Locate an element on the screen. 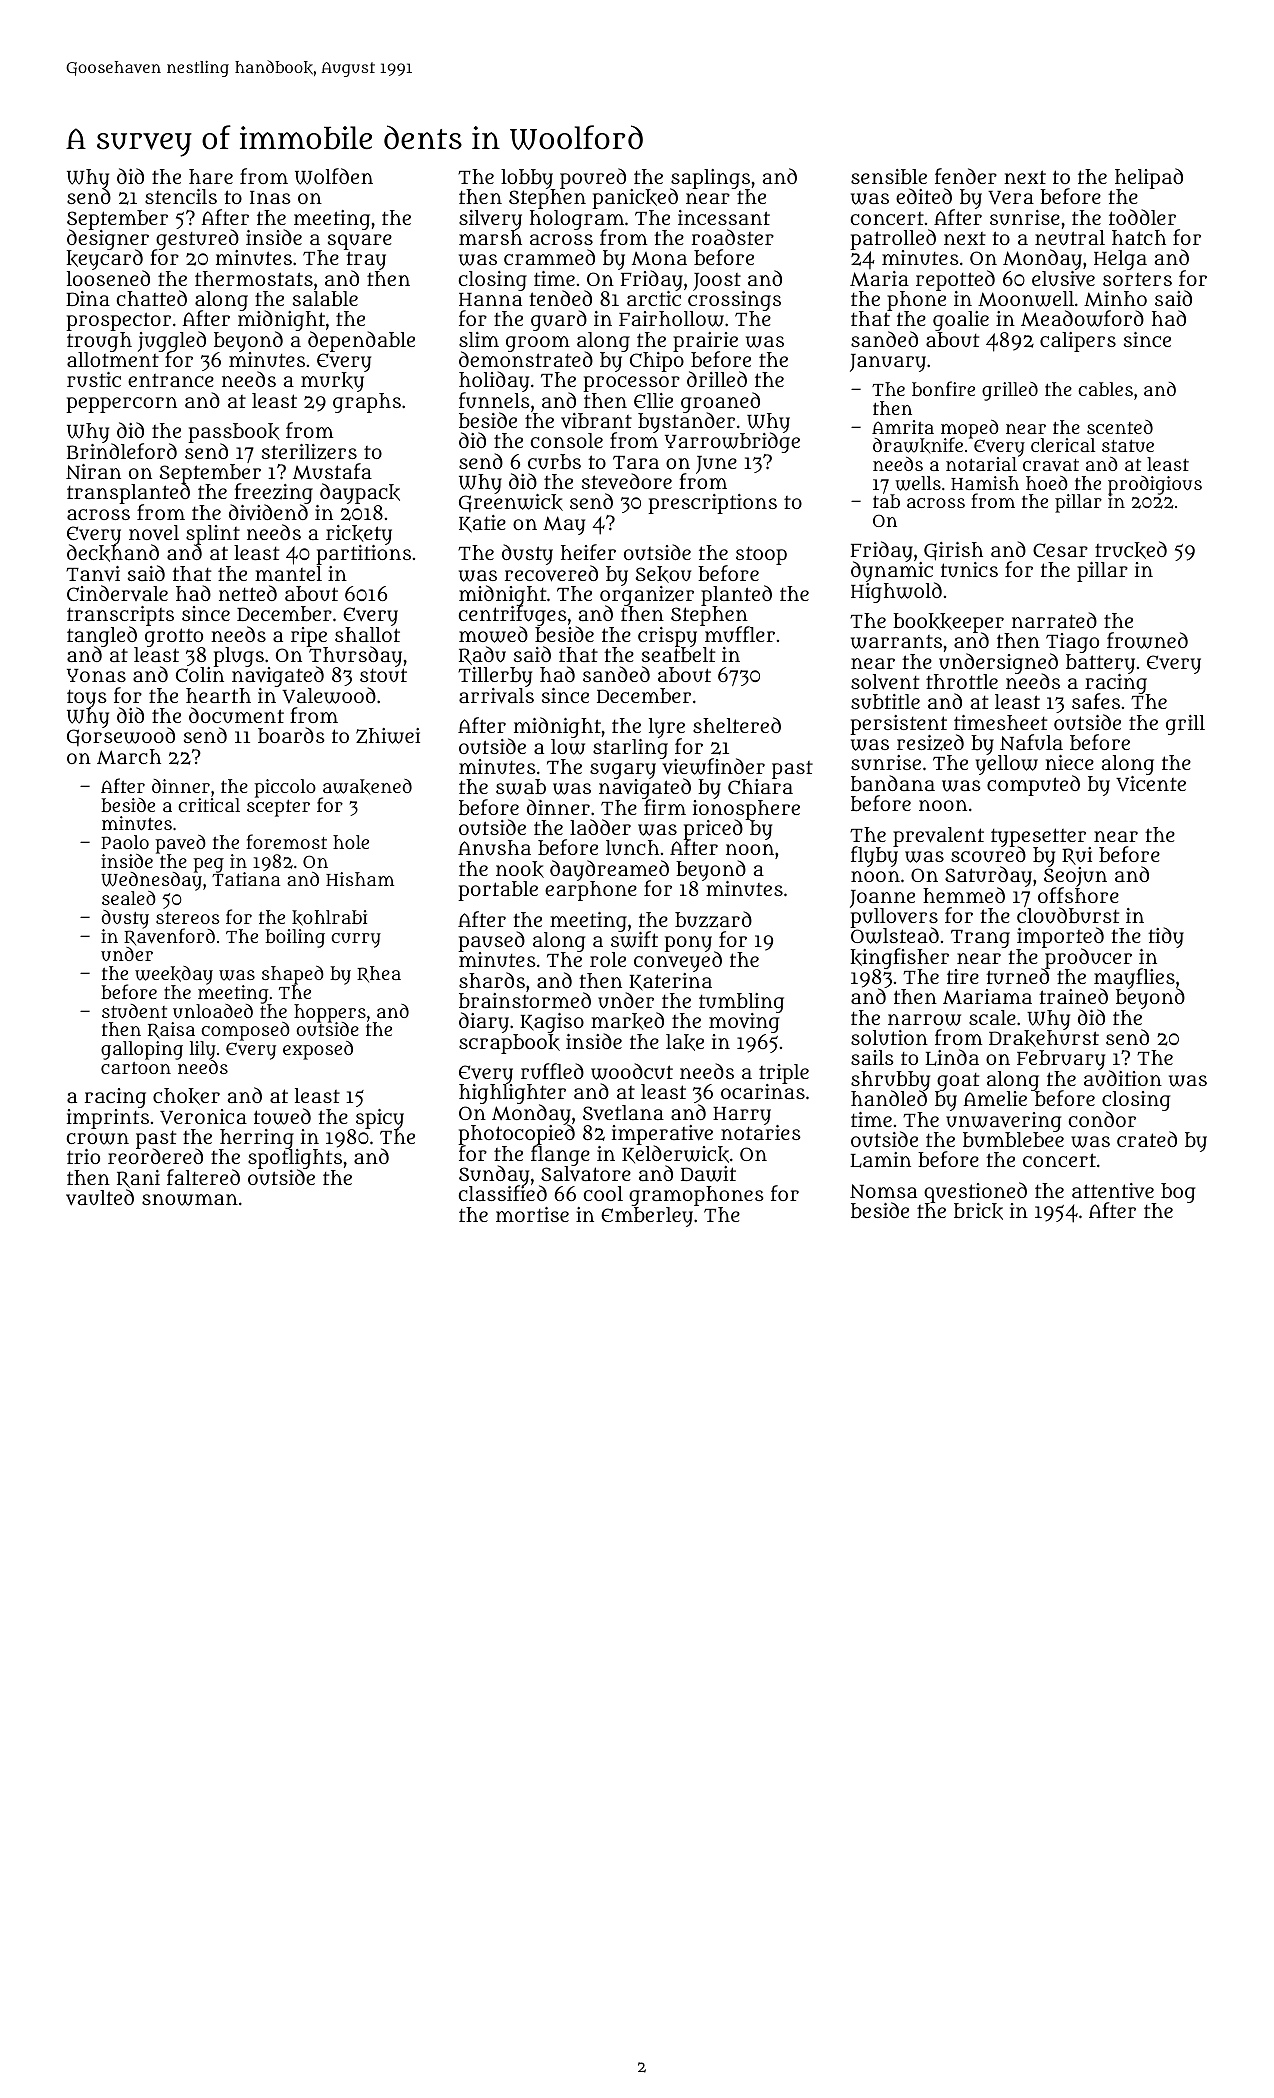 Image resolution: width=1274 pixels, height=2098 pixels. hare is located at coordinates (211, 176).
